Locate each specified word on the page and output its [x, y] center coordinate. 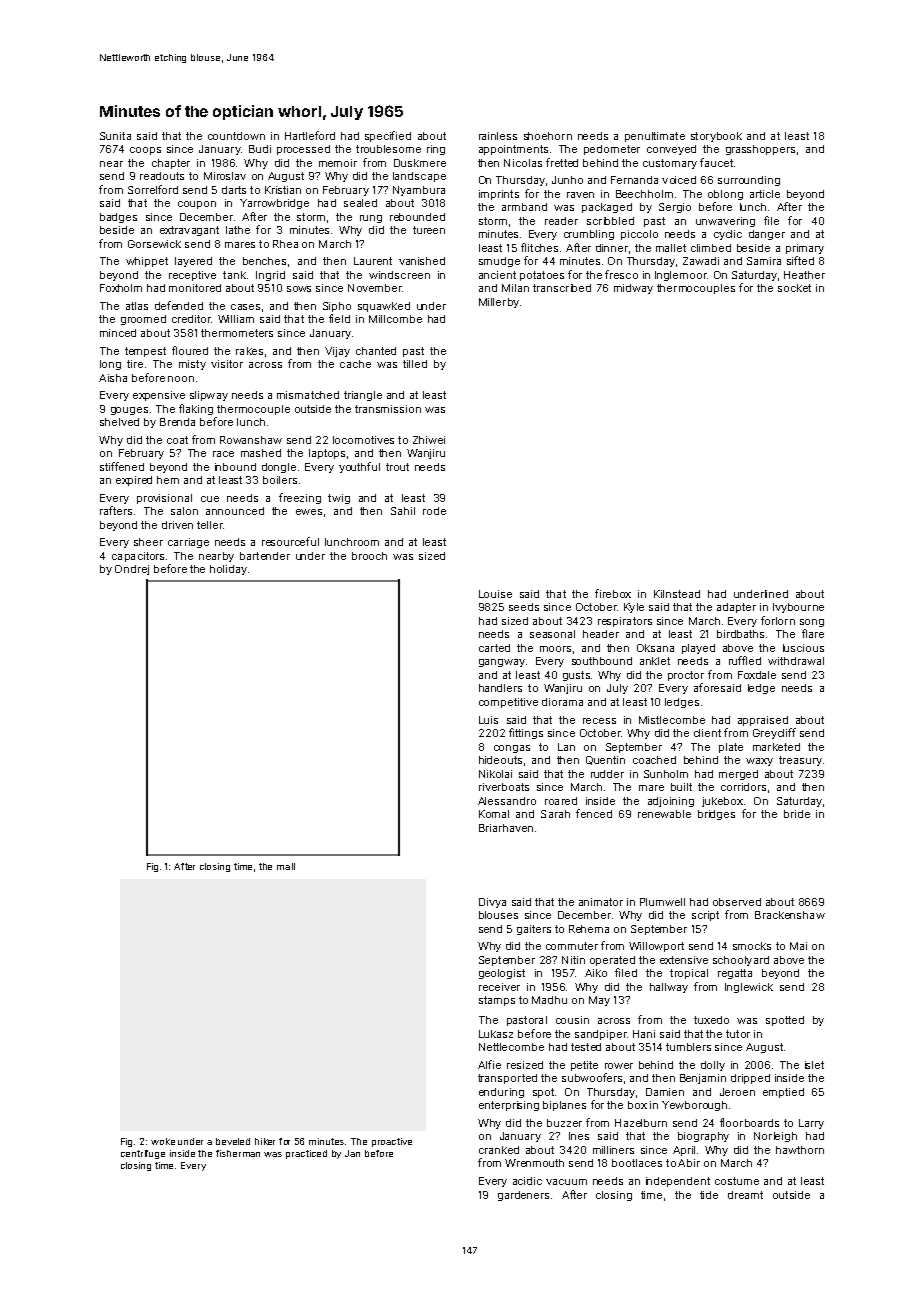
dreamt [745, 1195]
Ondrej [132, 570]
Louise [495, 594]
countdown [236, 136]
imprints [499, 195]
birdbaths [740, 634]
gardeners [523, 1196]
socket [794, 288]
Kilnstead [677, 594]
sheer [148, 542]
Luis [488, 720]
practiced [306, 1154]
